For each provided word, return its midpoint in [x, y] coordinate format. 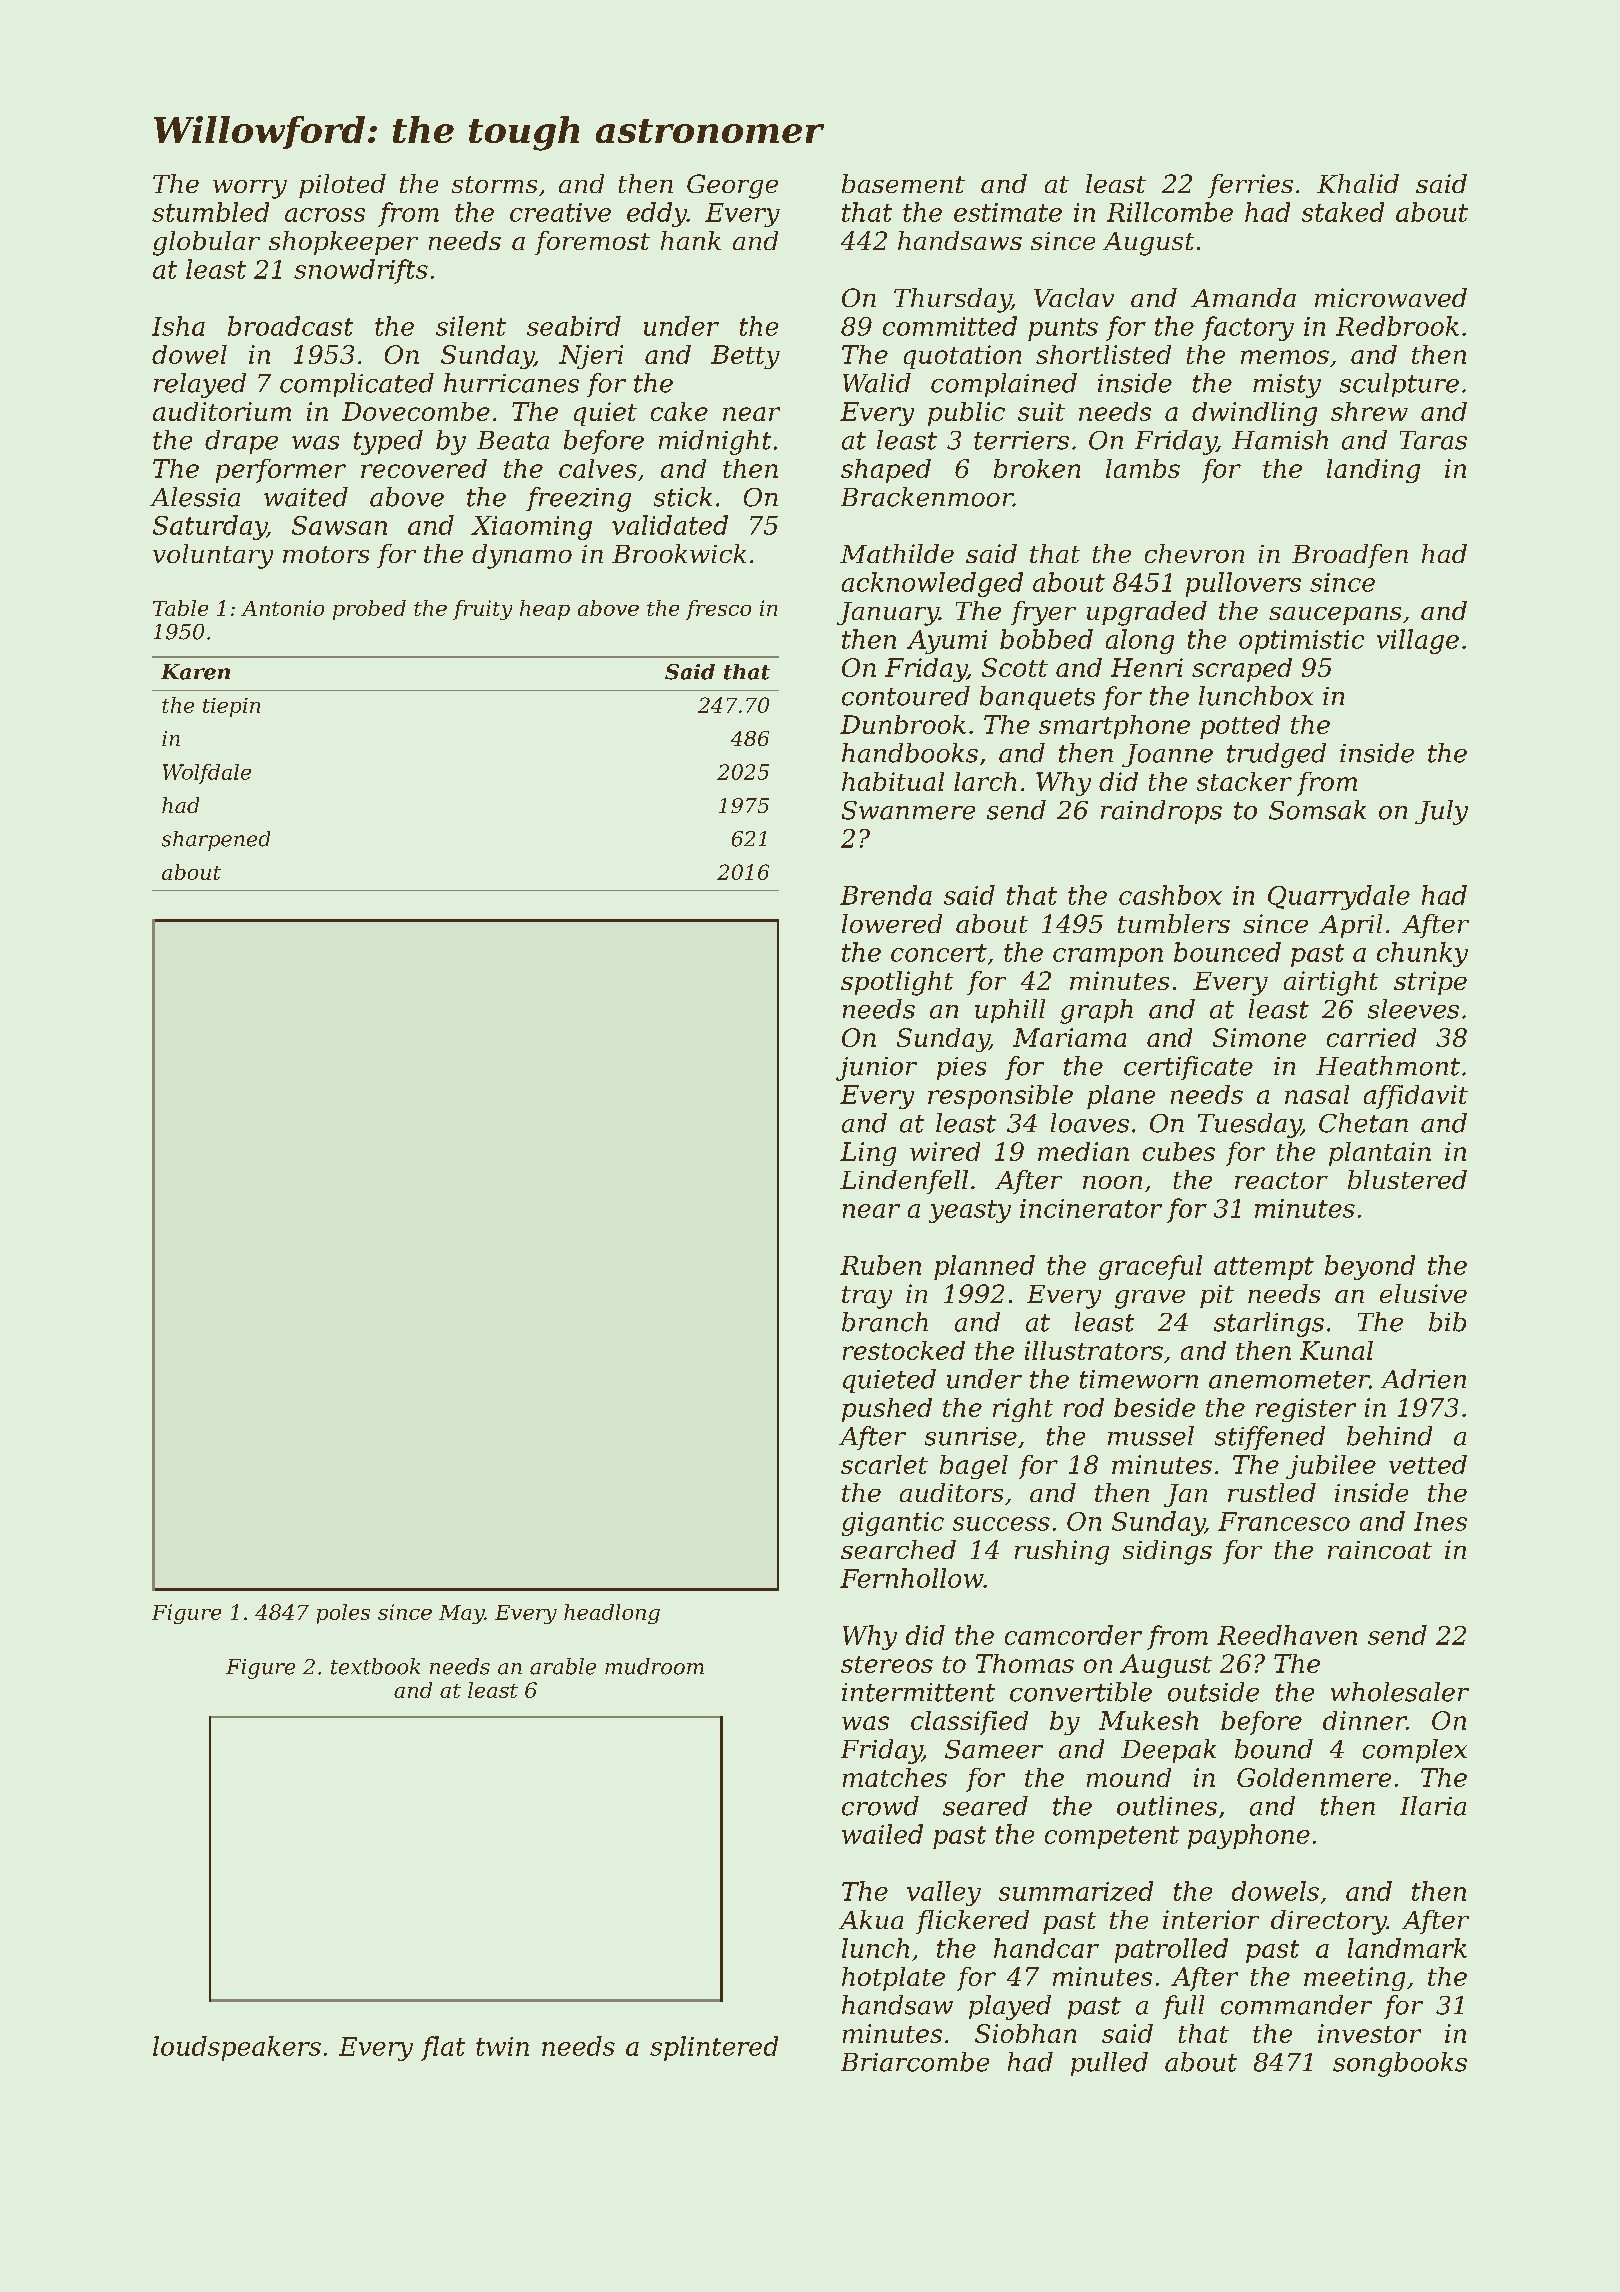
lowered [892, 923]
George [732, 186]
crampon [1108, 957]
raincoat [1380, 1550]
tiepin [231, 707]
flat [443, 2048]
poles [343, 1614]
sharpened [216, 841]
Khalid [1358, 183]
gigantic [893, 1524]
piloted [342, 186]
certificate [1188, 1068]
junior [876, 1069]
